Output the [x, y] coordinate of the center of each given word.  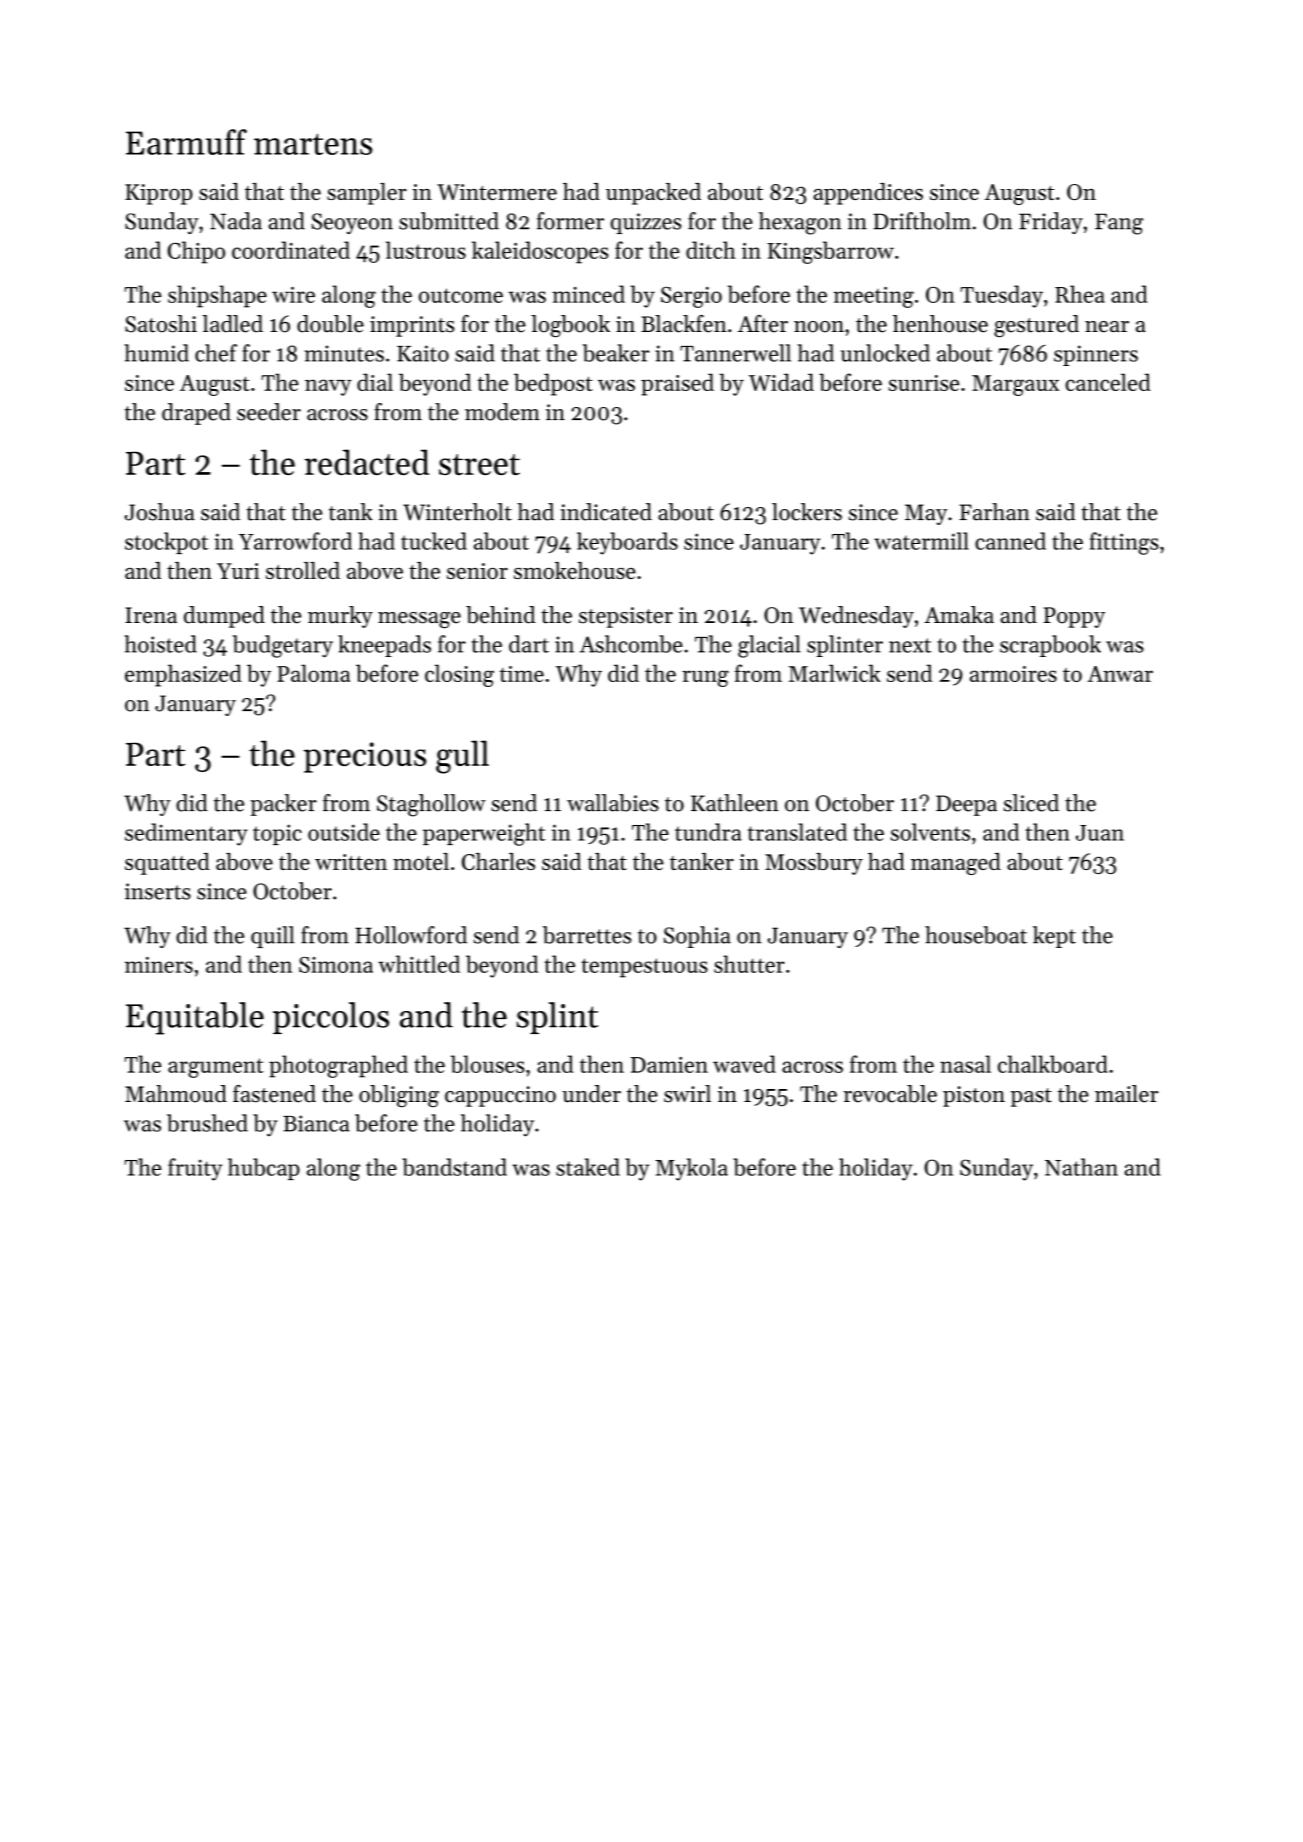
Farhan [994, 512]
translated [797, 832]
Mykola [691, 1169]
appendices [868, 194]
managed [956, 864]
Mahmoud [176, 1094]
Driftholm [922, 221]
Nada [236, 221]
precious [364, 757]
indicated [606, 512]
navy [328, 387]
